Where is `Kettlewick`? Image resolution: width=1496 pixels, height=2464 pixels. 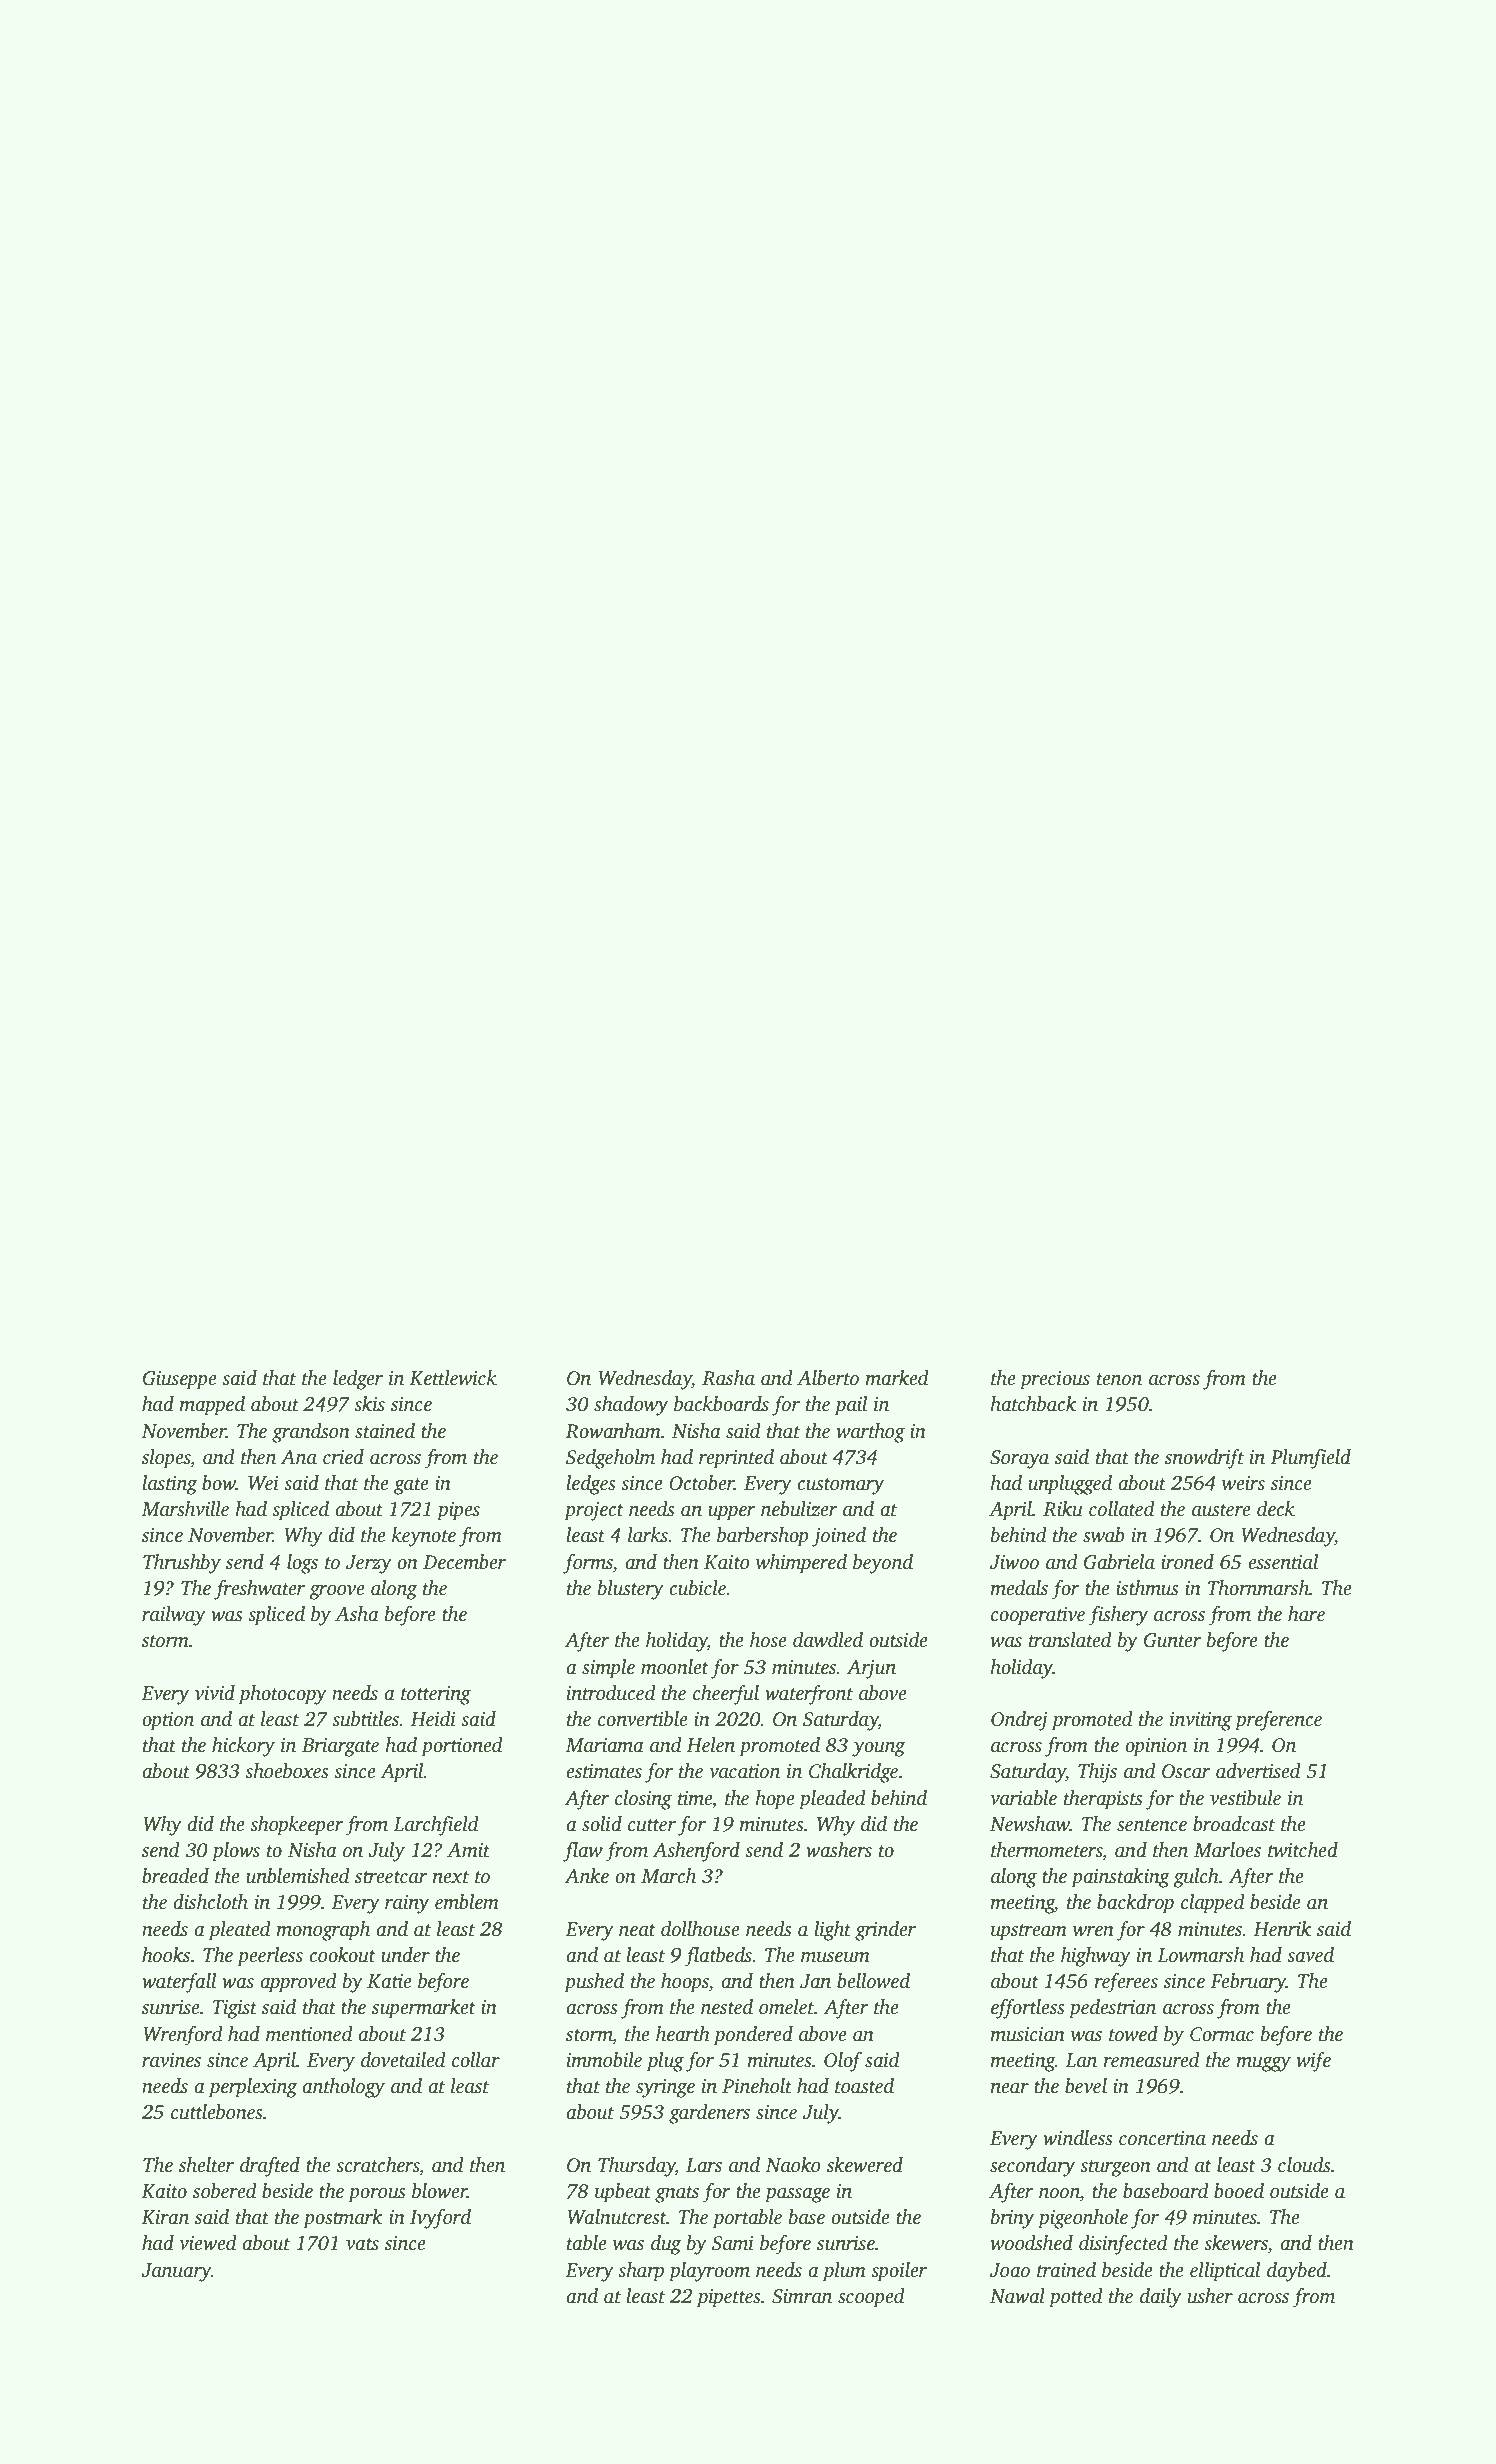
Kettlewick is located at coordinates (453, 1378).
